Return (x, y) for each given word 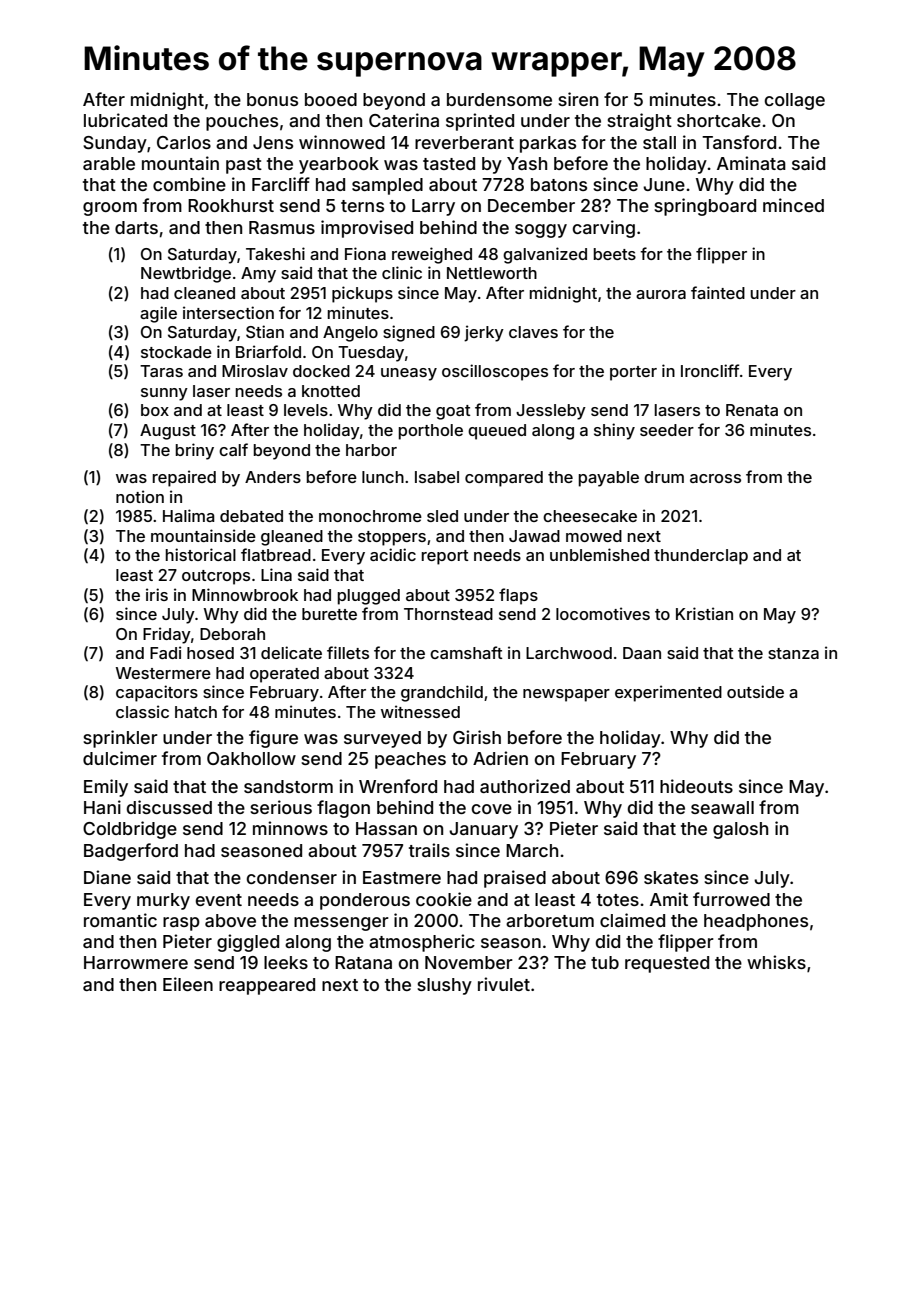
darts (136, 227)
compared (504, 479)
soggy (541, 231)
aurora (661, 294)
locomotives (603, 613)
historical (201, 554)
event (219, 900)
